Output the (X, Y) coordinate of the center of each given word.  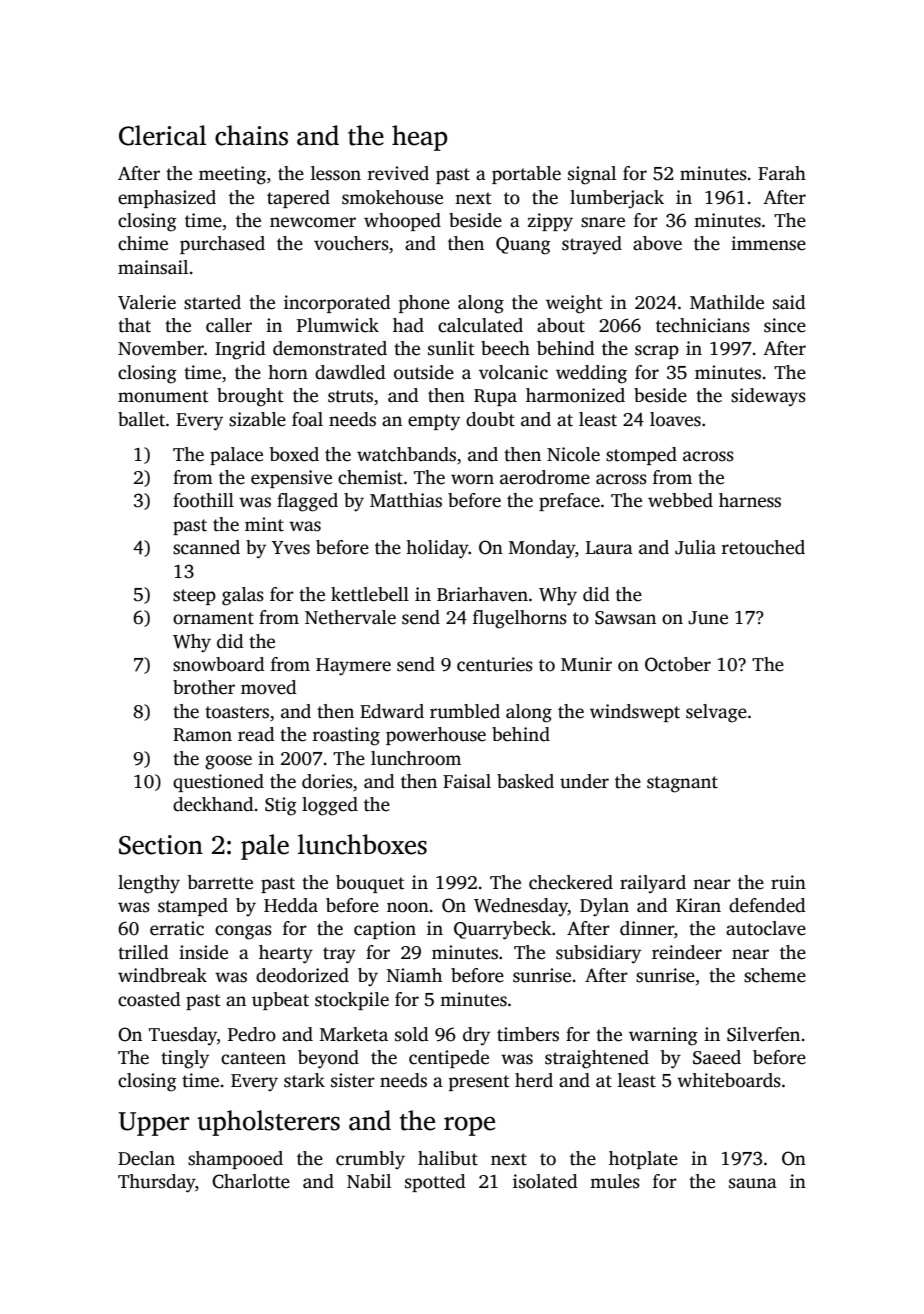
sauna (753, 1183)
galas (243, 596)
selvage (716, 713)
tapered (298, 199)
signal (592, 175)
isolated (545, 1181)
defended (767, 905)
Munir (586, 664)
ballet (141, 419)
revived (398, 173)
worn (472, 479)
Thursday (156, 1183)
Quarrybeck (503, 930)
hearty (286, 954)
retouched (763, 547)
